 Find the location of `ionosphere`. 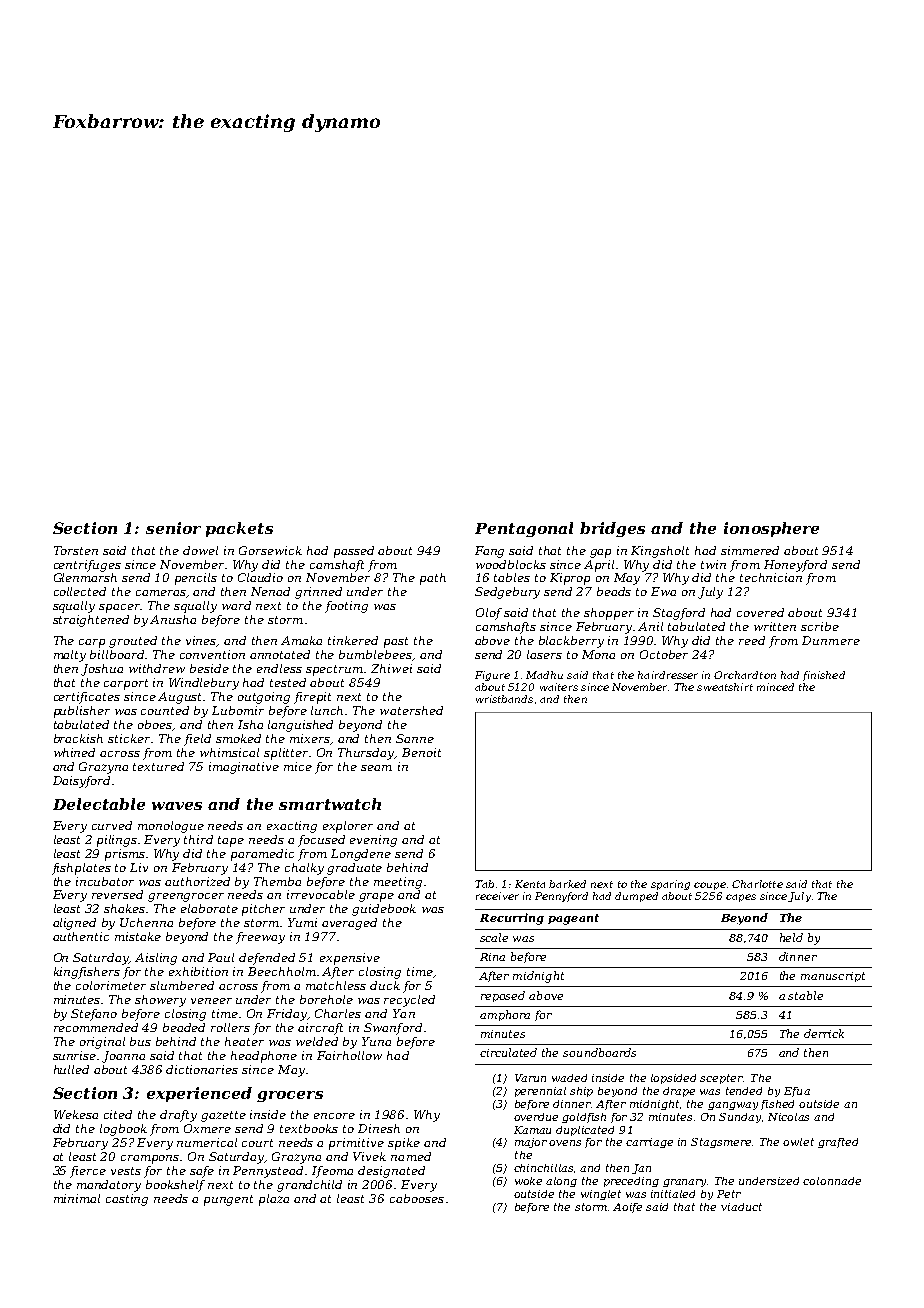

ionosphere is located at coordinates (771, 529).
